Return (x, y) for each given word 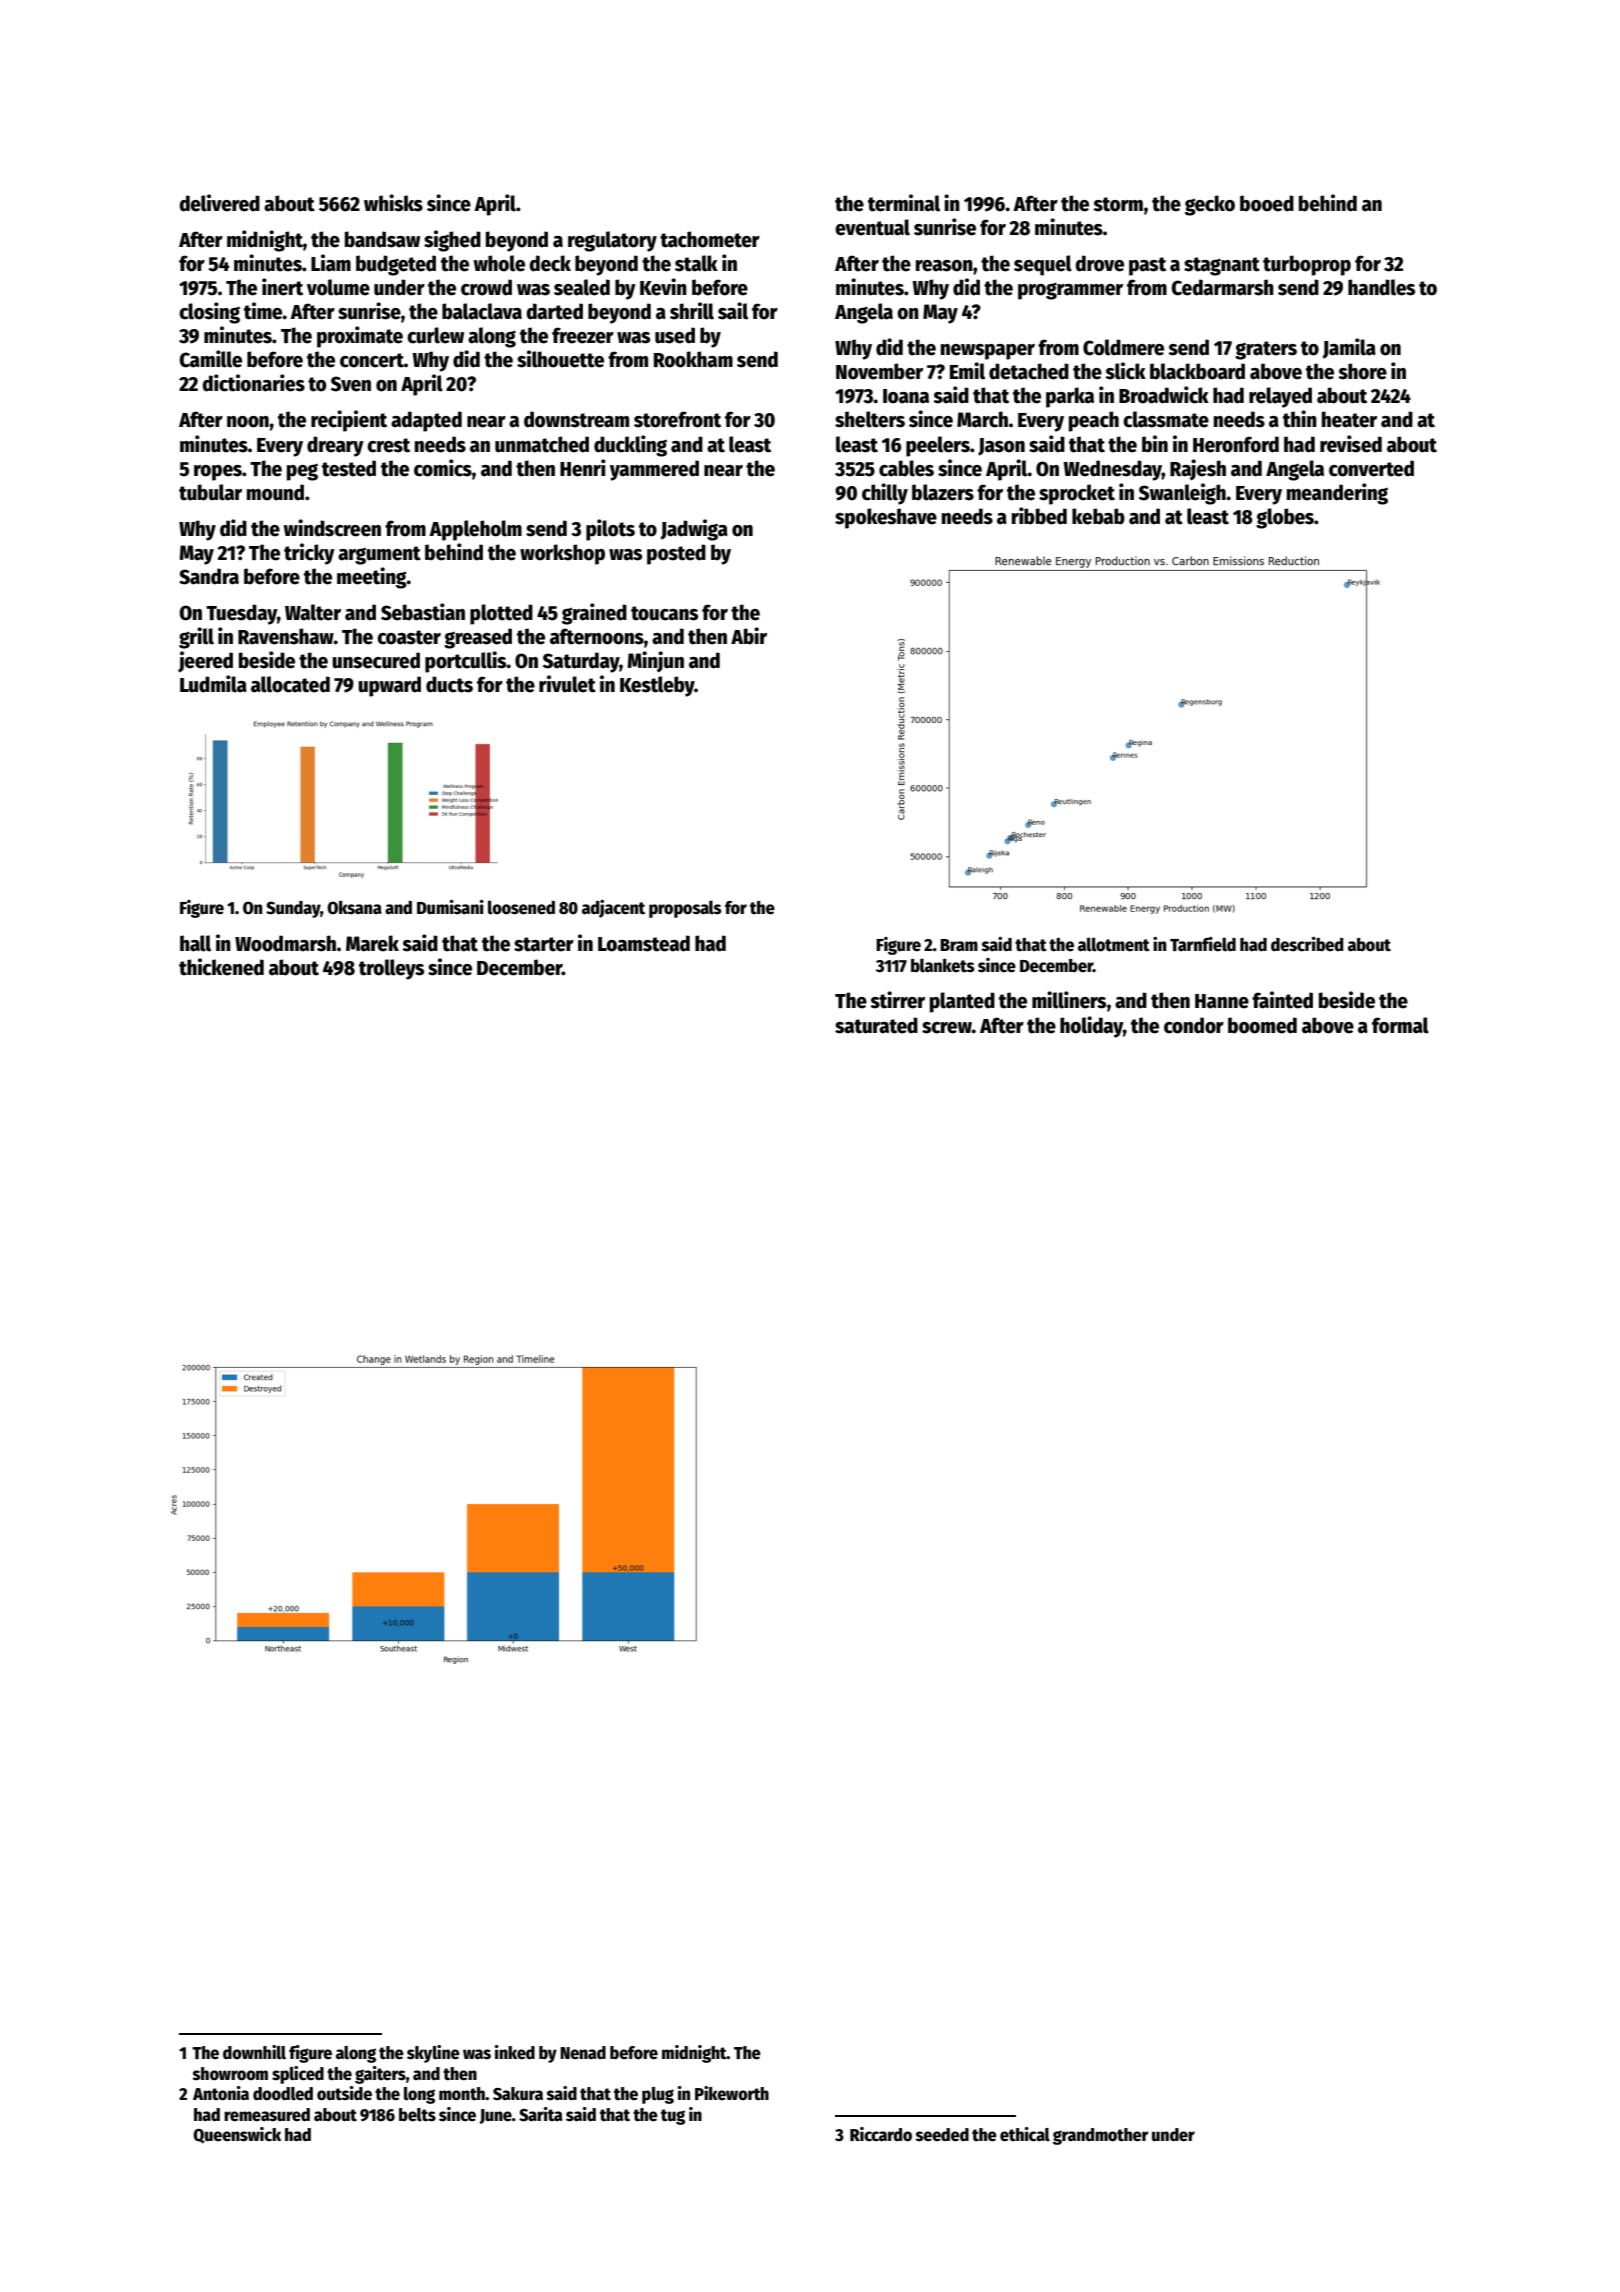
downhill (254, 2052)
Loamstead (644, 943)
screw (947, 1028)
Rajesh (1198, 470)
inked (515, 2052)
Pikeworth (732, 2093)
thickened (221, 967)
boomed (1262, 1025)
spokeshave (886, 518)
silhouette (560, 359)
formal (1400, 1025)
